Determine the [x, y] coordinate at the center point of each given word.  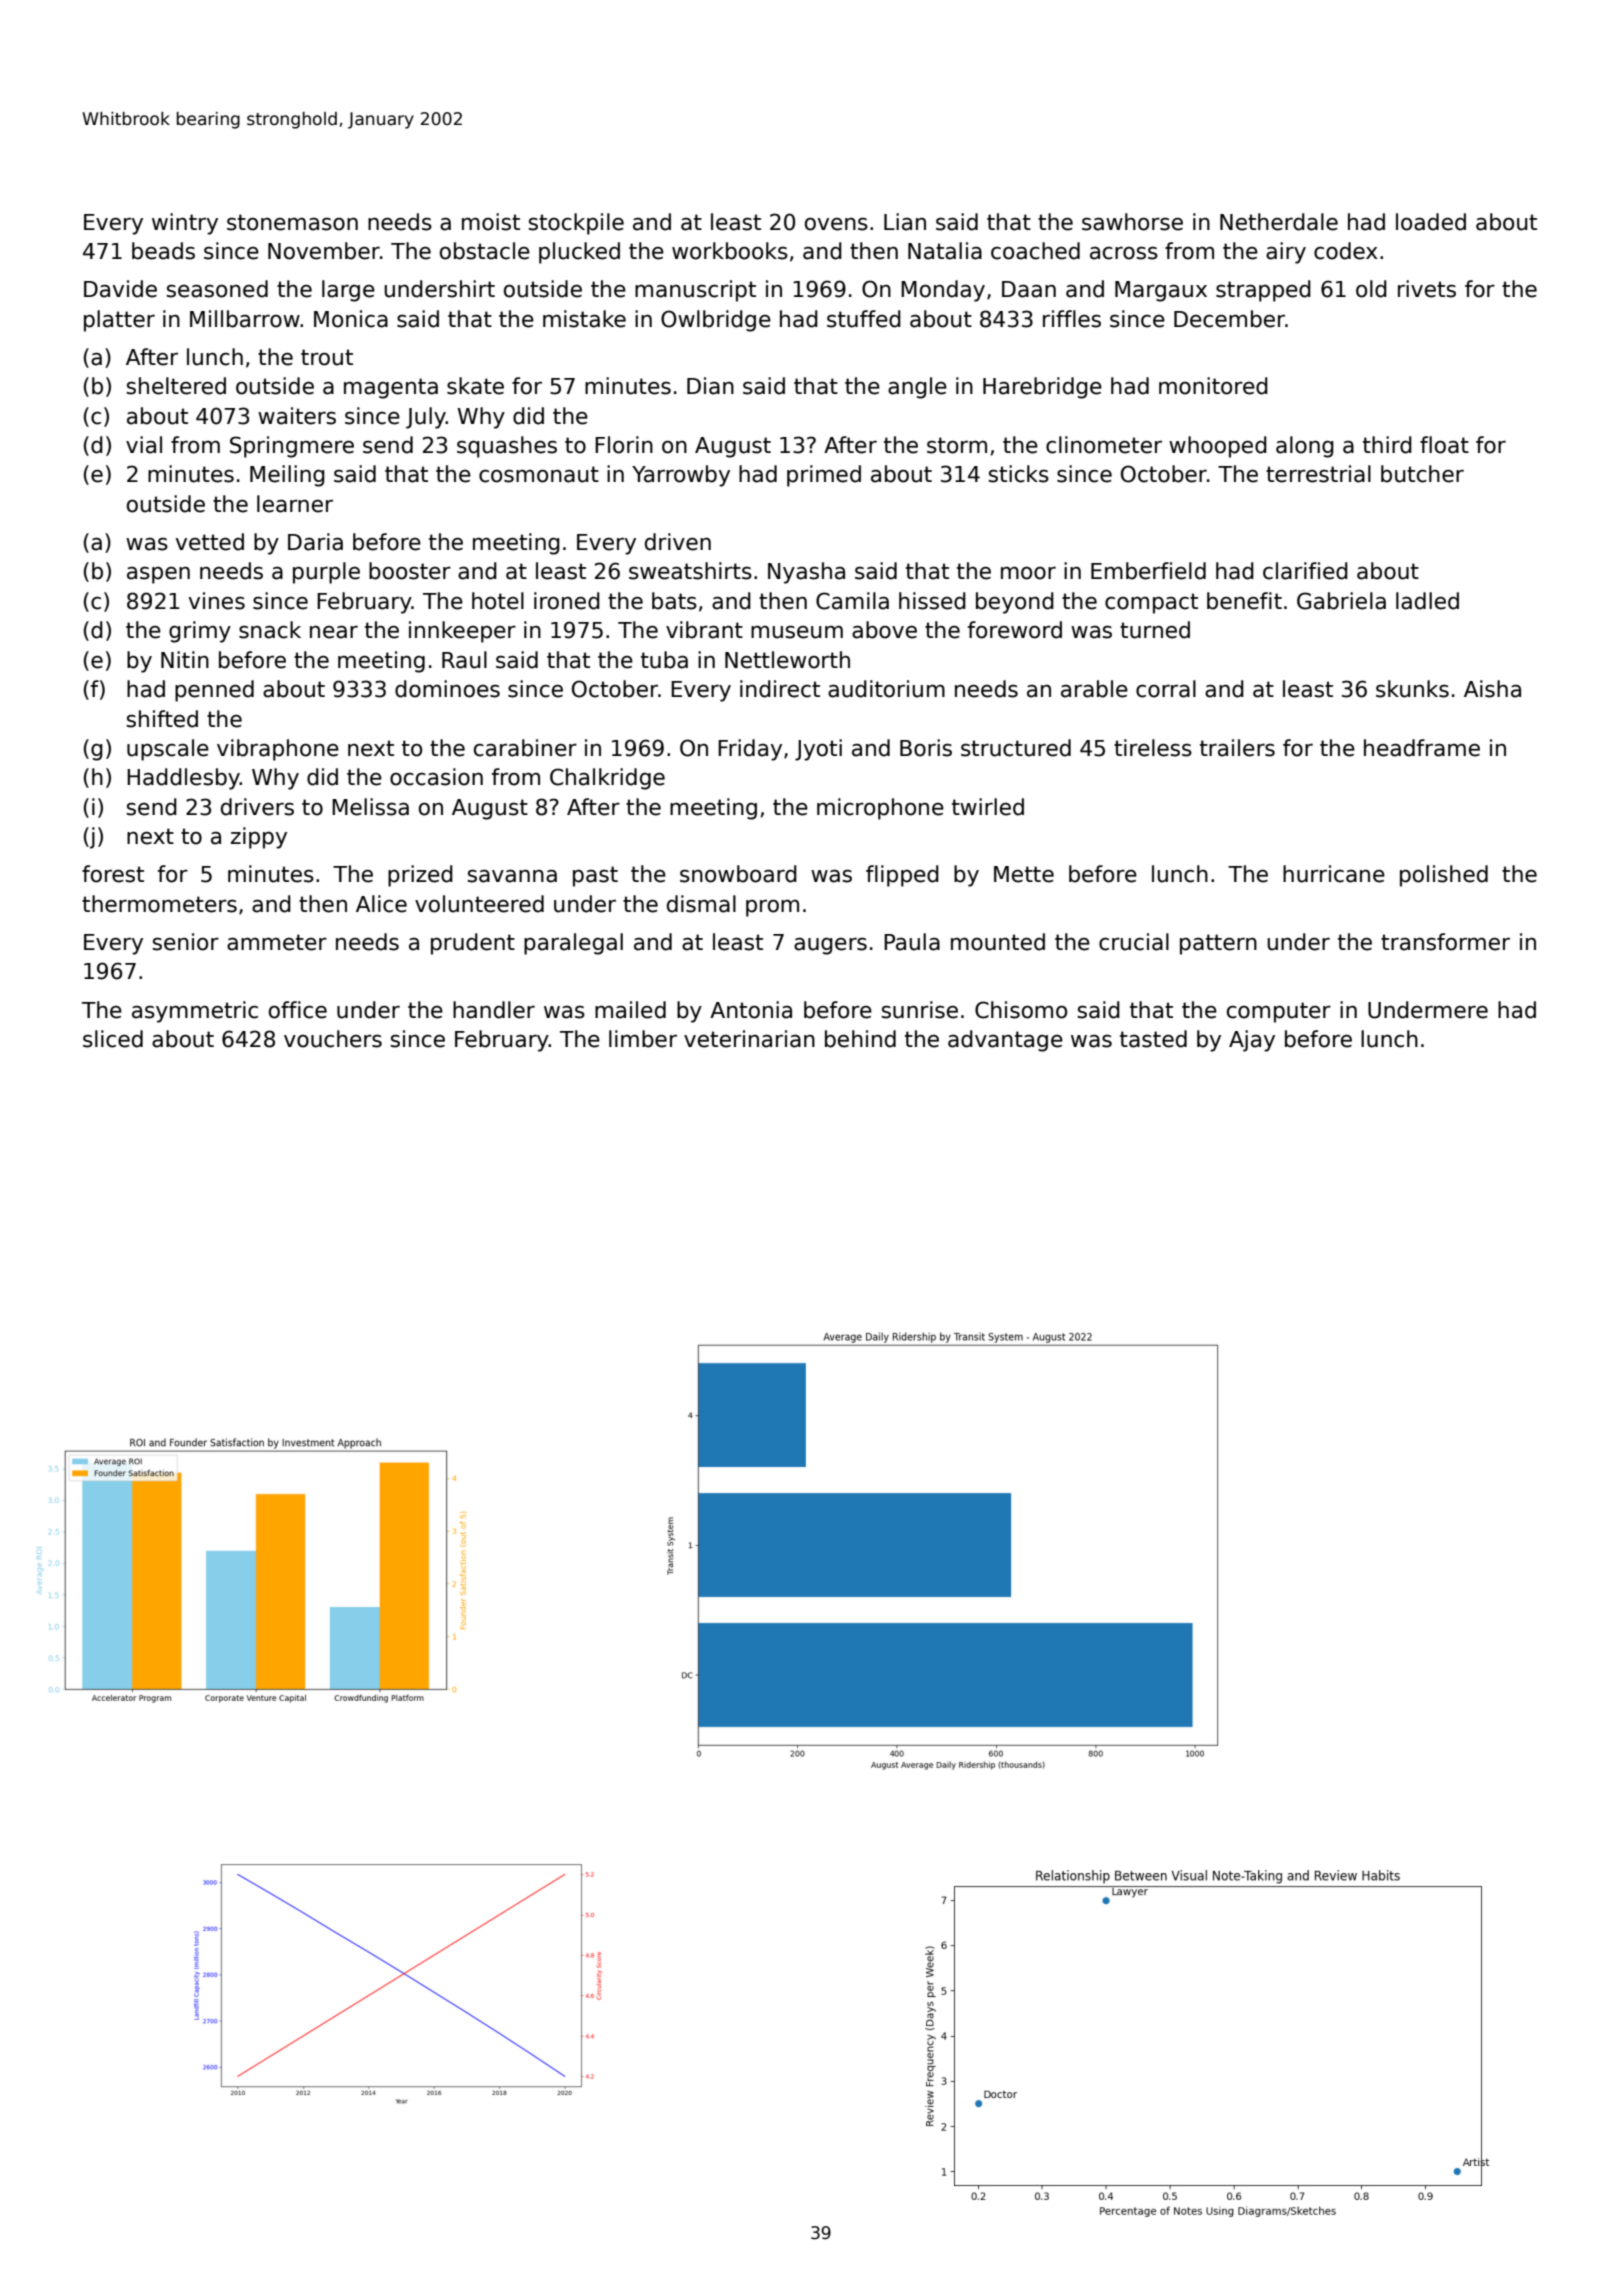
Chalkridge [607, 779]
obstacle [485, 251]
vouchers [333, 1039]
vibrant [704, 630]
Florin [624, 445]
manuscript [695, 291]
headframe [1422, 748]
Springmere [292, 447]
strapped [1263, 291]
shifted [162, 719]
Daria [315, 542]
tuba [664, 660]
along [1305, 447]
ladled [1427, 601]
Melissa [370, 807]
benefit [1244, 601]
